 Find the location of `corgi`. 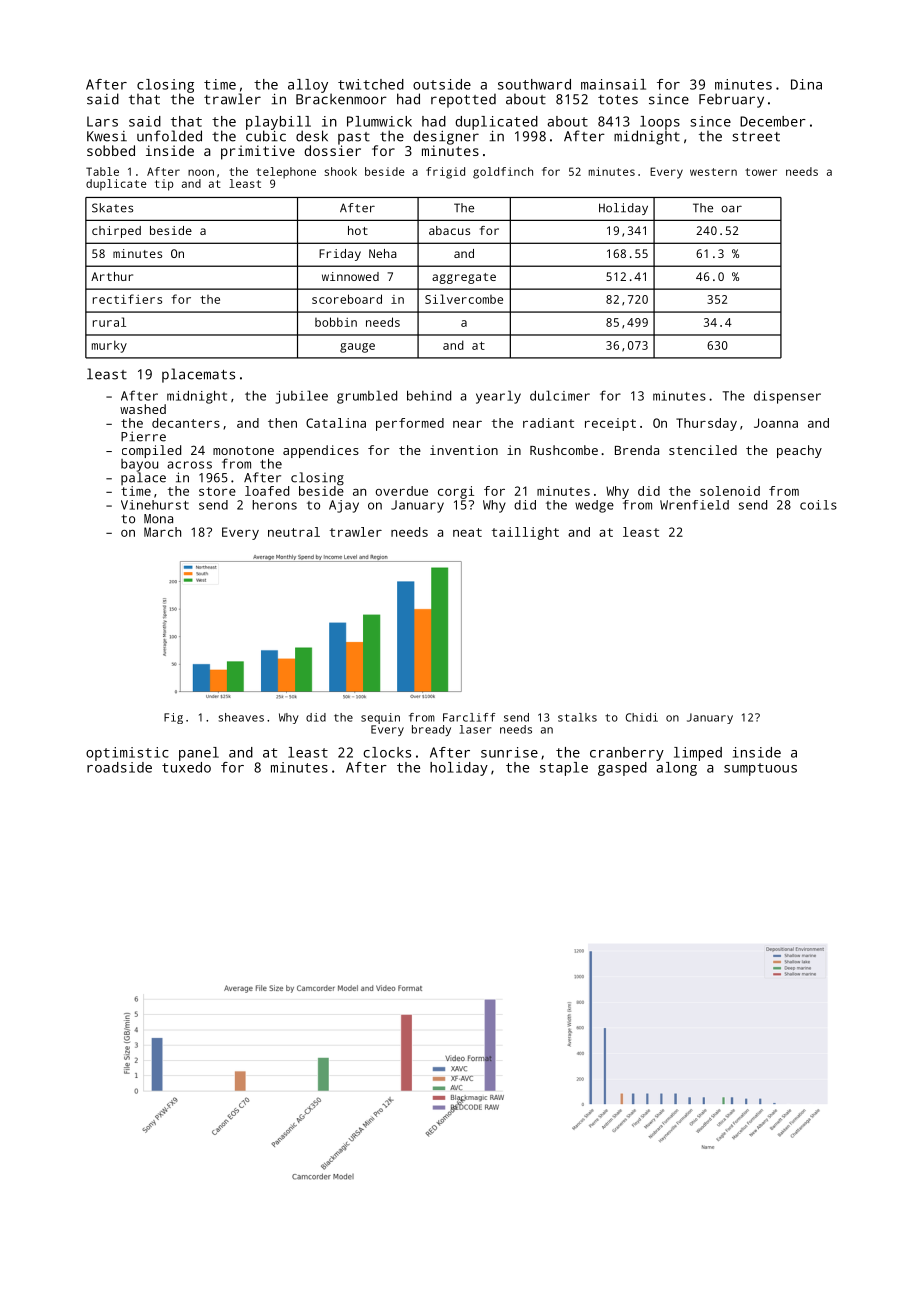

corgi is located at coordinates (456, 492).
